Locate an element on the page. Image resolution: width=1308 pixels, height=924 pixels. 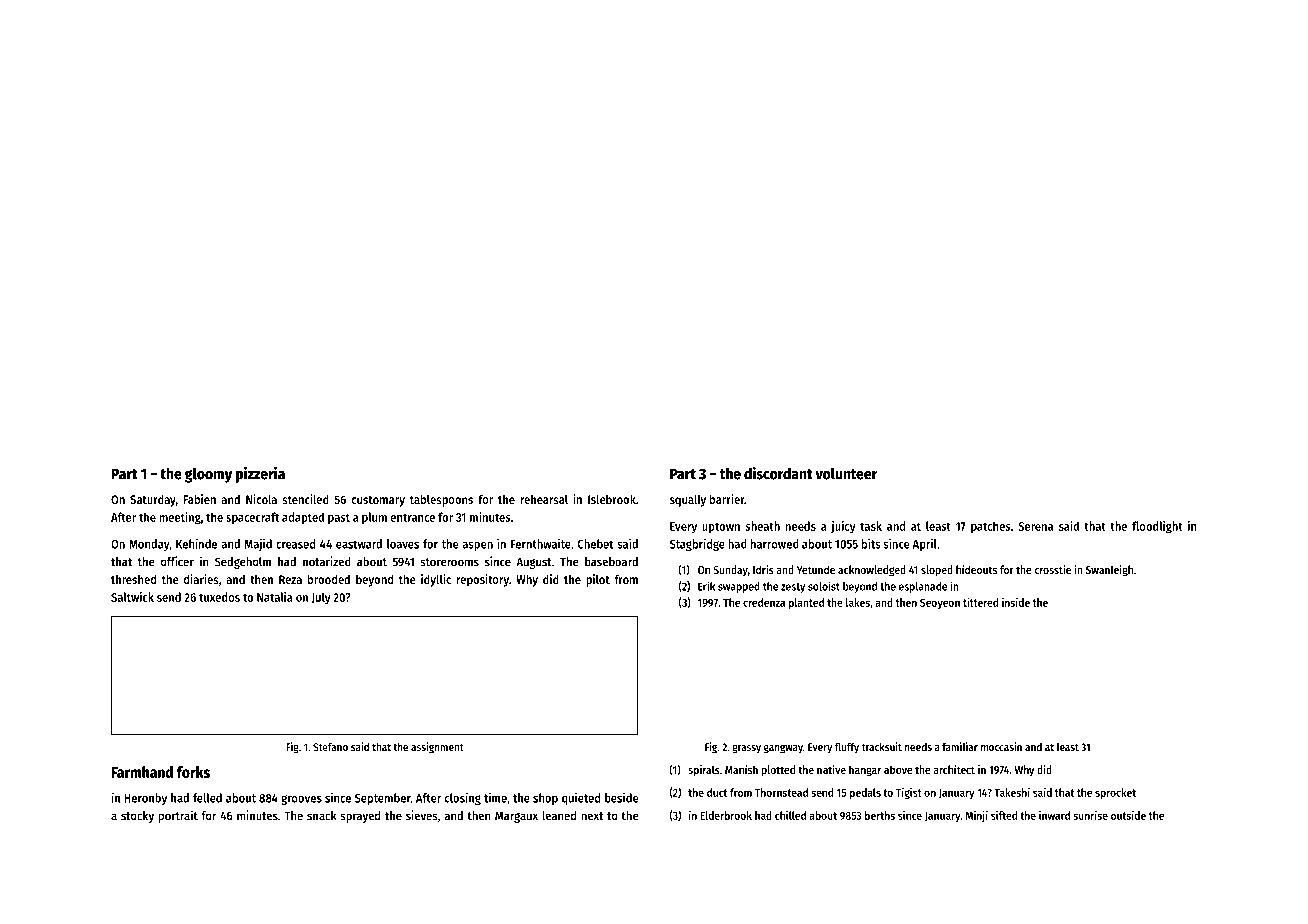
threshed is located at coordinates (133, 579).
